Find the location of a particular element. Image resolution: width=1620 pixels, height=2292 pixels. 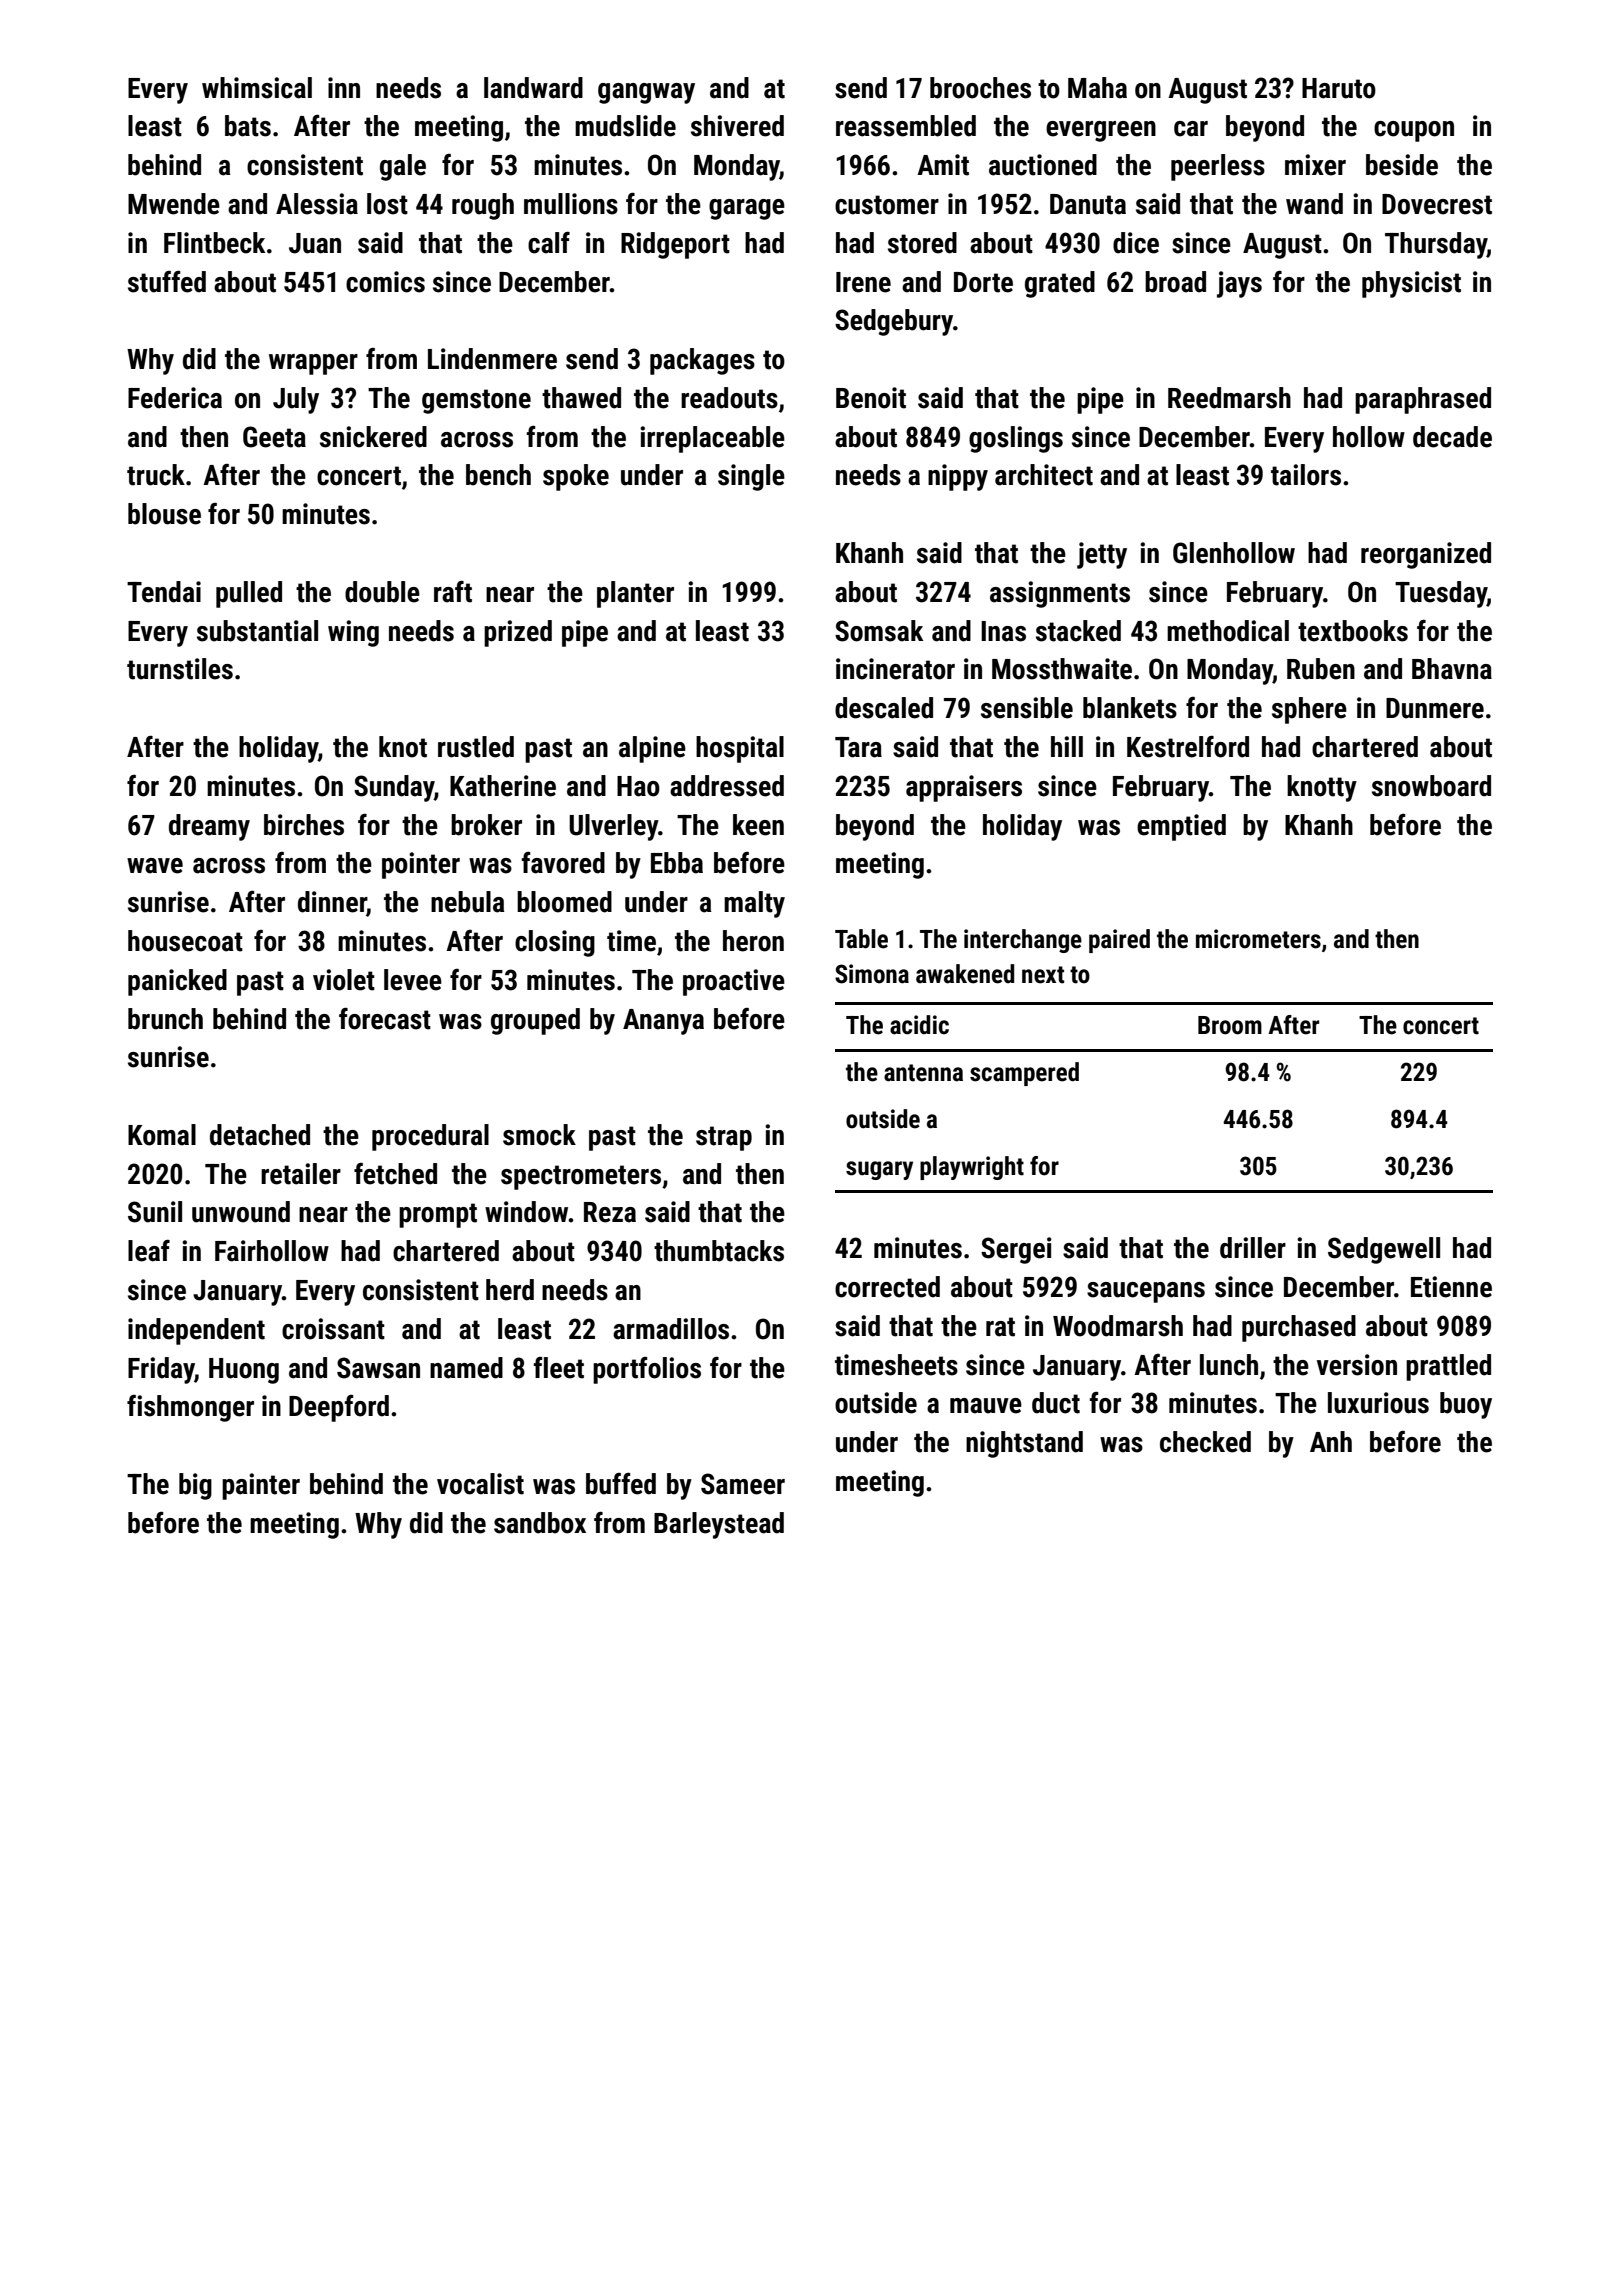

fishmonger is located at coordinates (190, 1408).
